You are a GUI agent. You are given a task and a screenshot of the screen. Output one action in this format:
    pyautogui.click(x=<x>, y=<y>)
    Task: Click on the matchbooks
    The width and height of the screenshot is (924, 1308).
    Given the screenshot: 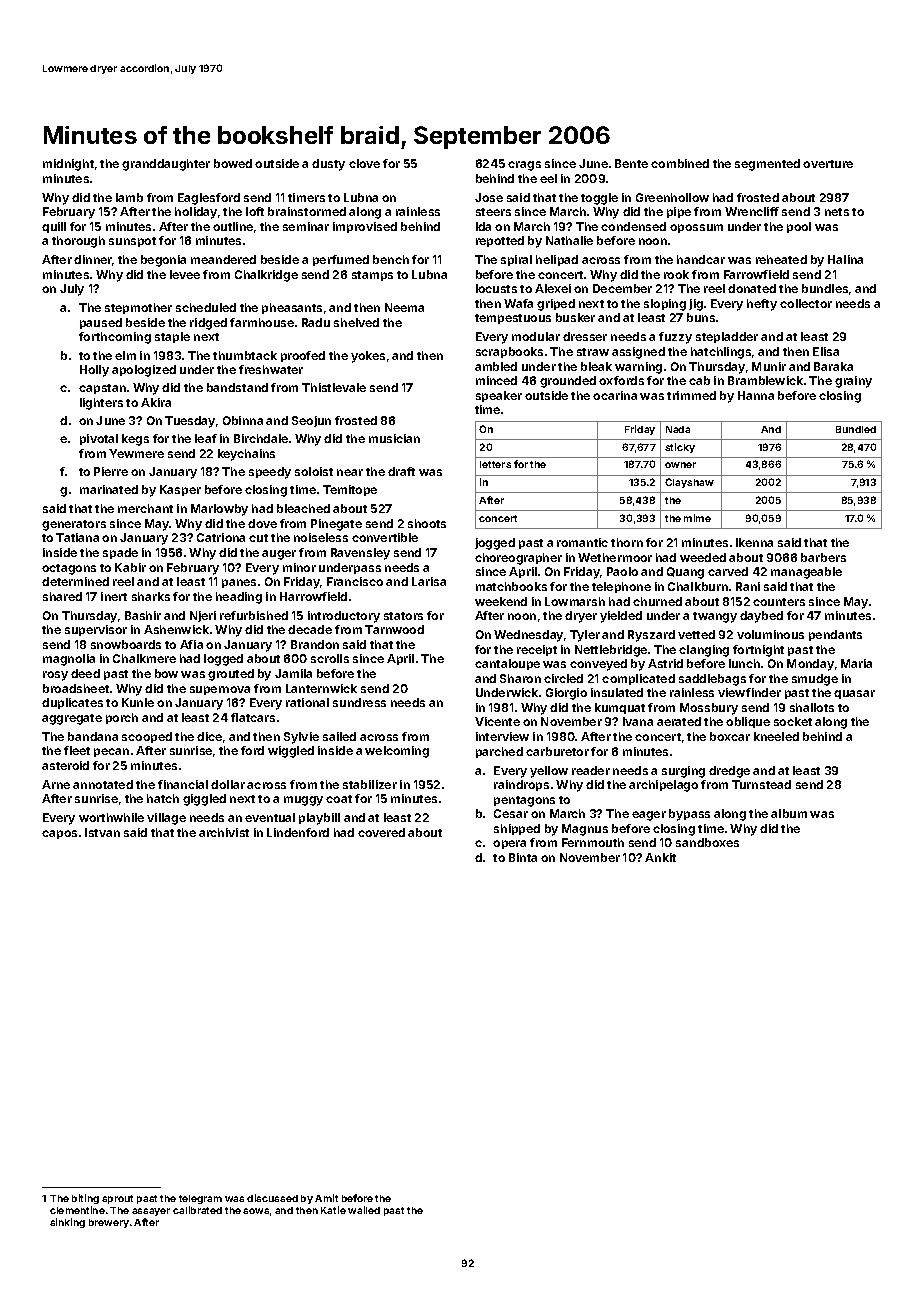 What is the action you would take?
    pyautogui.click(x=511, y=586)
